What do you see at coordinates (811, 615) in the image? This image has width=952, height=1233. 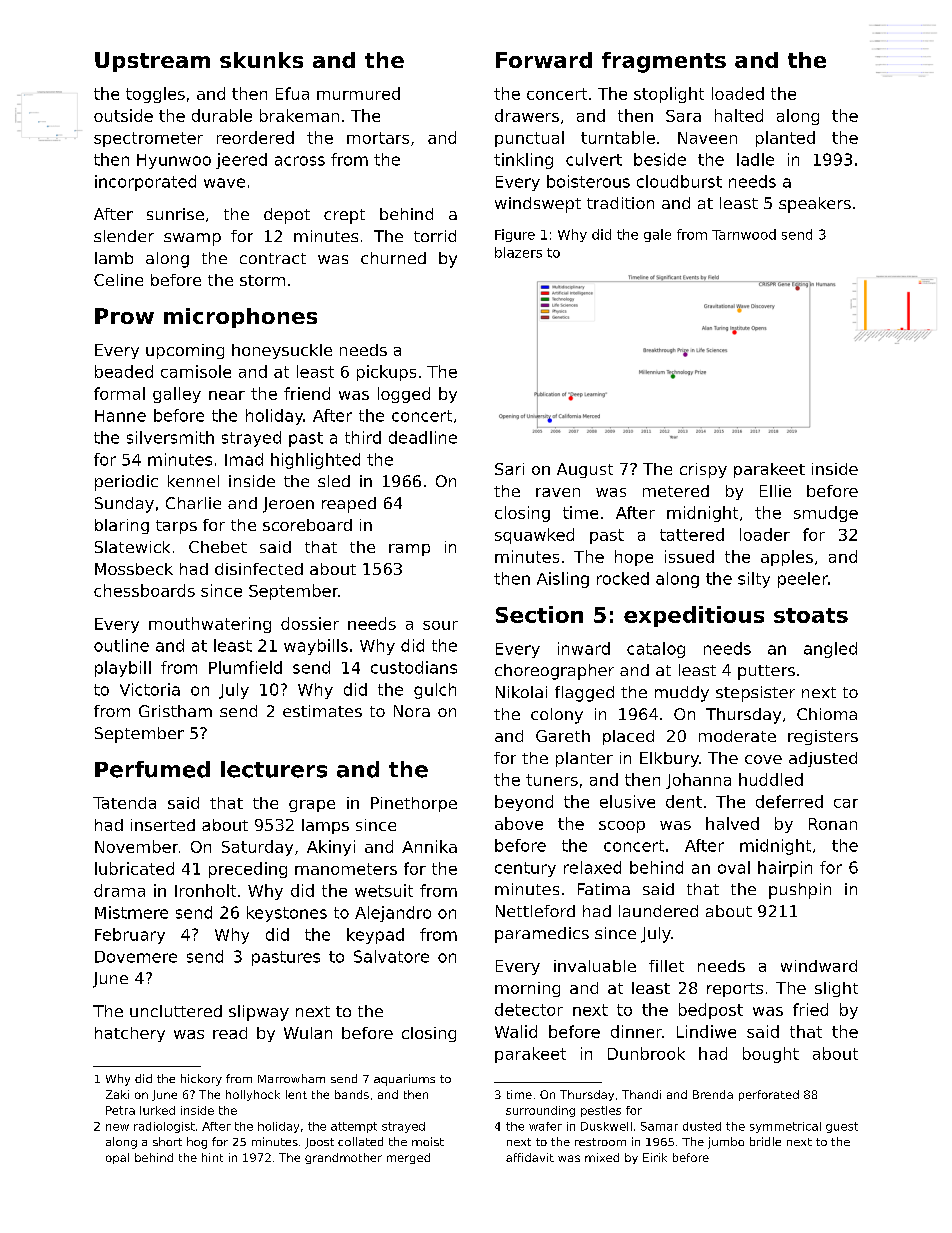 I see `stoats` at bounding box center [811, 615].
